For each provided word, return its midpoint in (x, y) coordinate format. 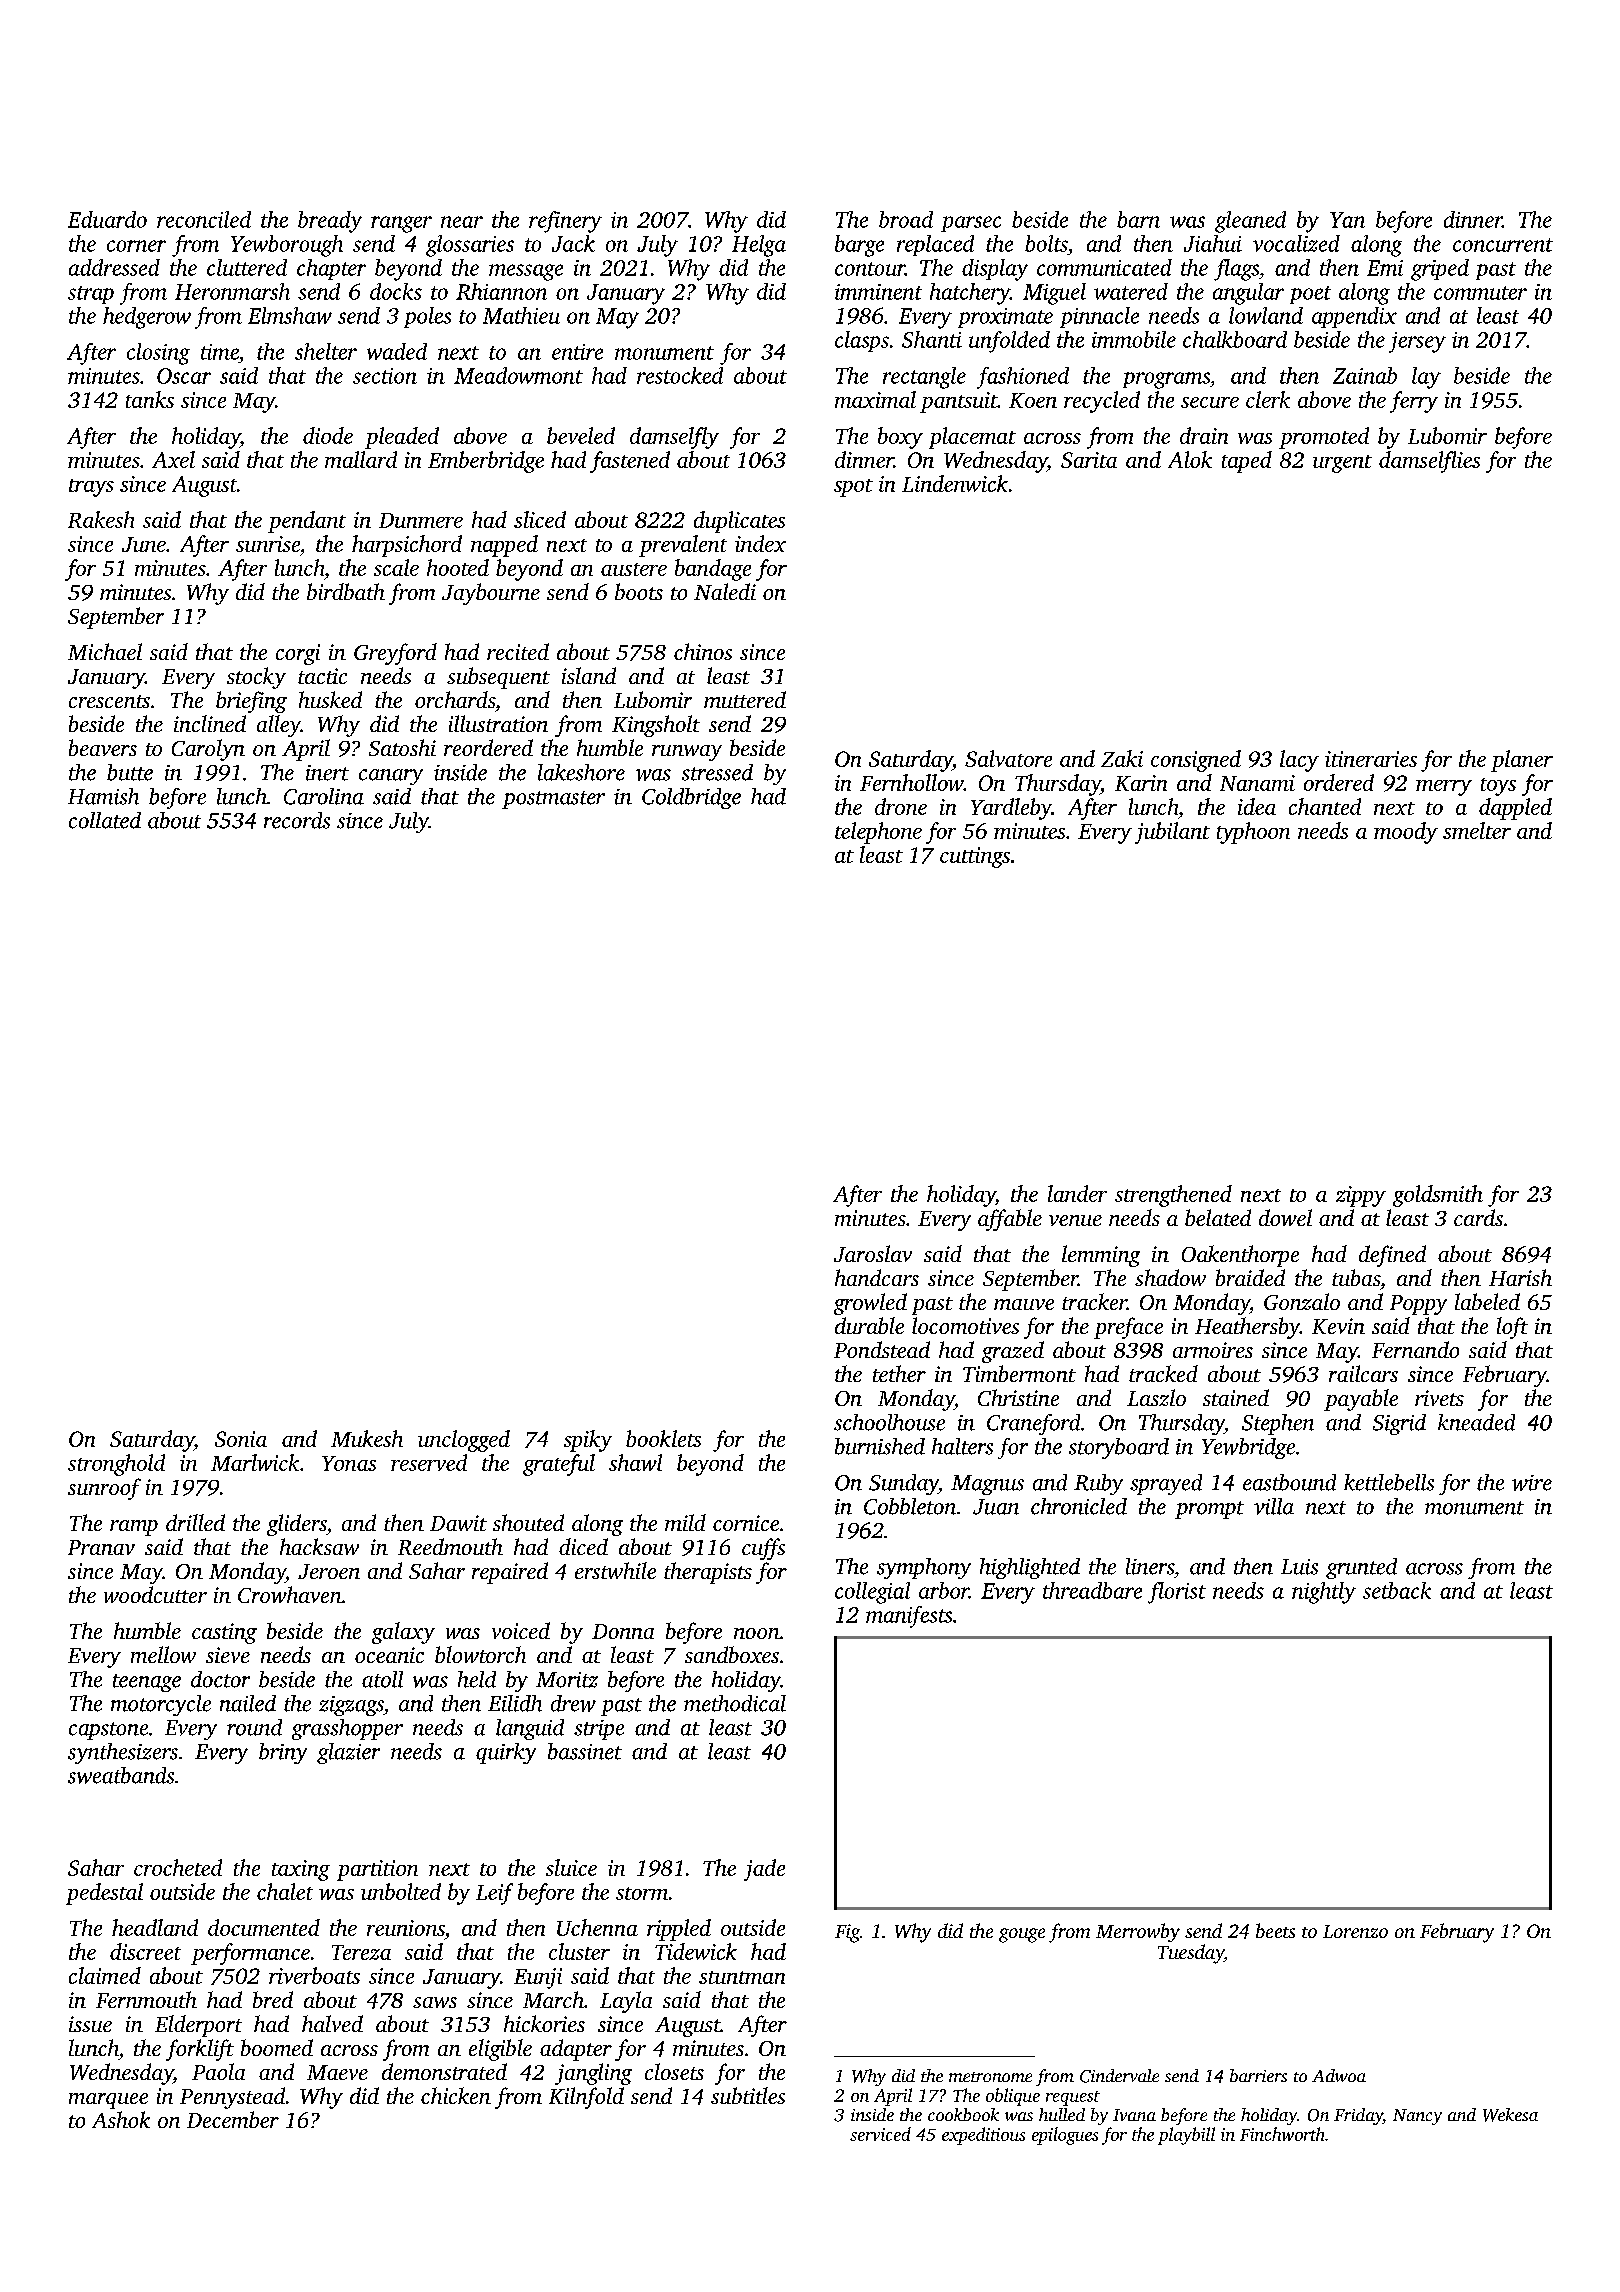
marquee (108, 2101)
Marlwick (255, 1462)
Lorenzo (1355, 1931)
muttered (745, 699)
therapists (708, 1573)
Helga (759, 246)
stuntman (742, 1977)
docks (396, 291)
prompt (1209, 1510)
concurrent (1503, 245)
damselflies (1429, 462)
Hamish (103, 796)
